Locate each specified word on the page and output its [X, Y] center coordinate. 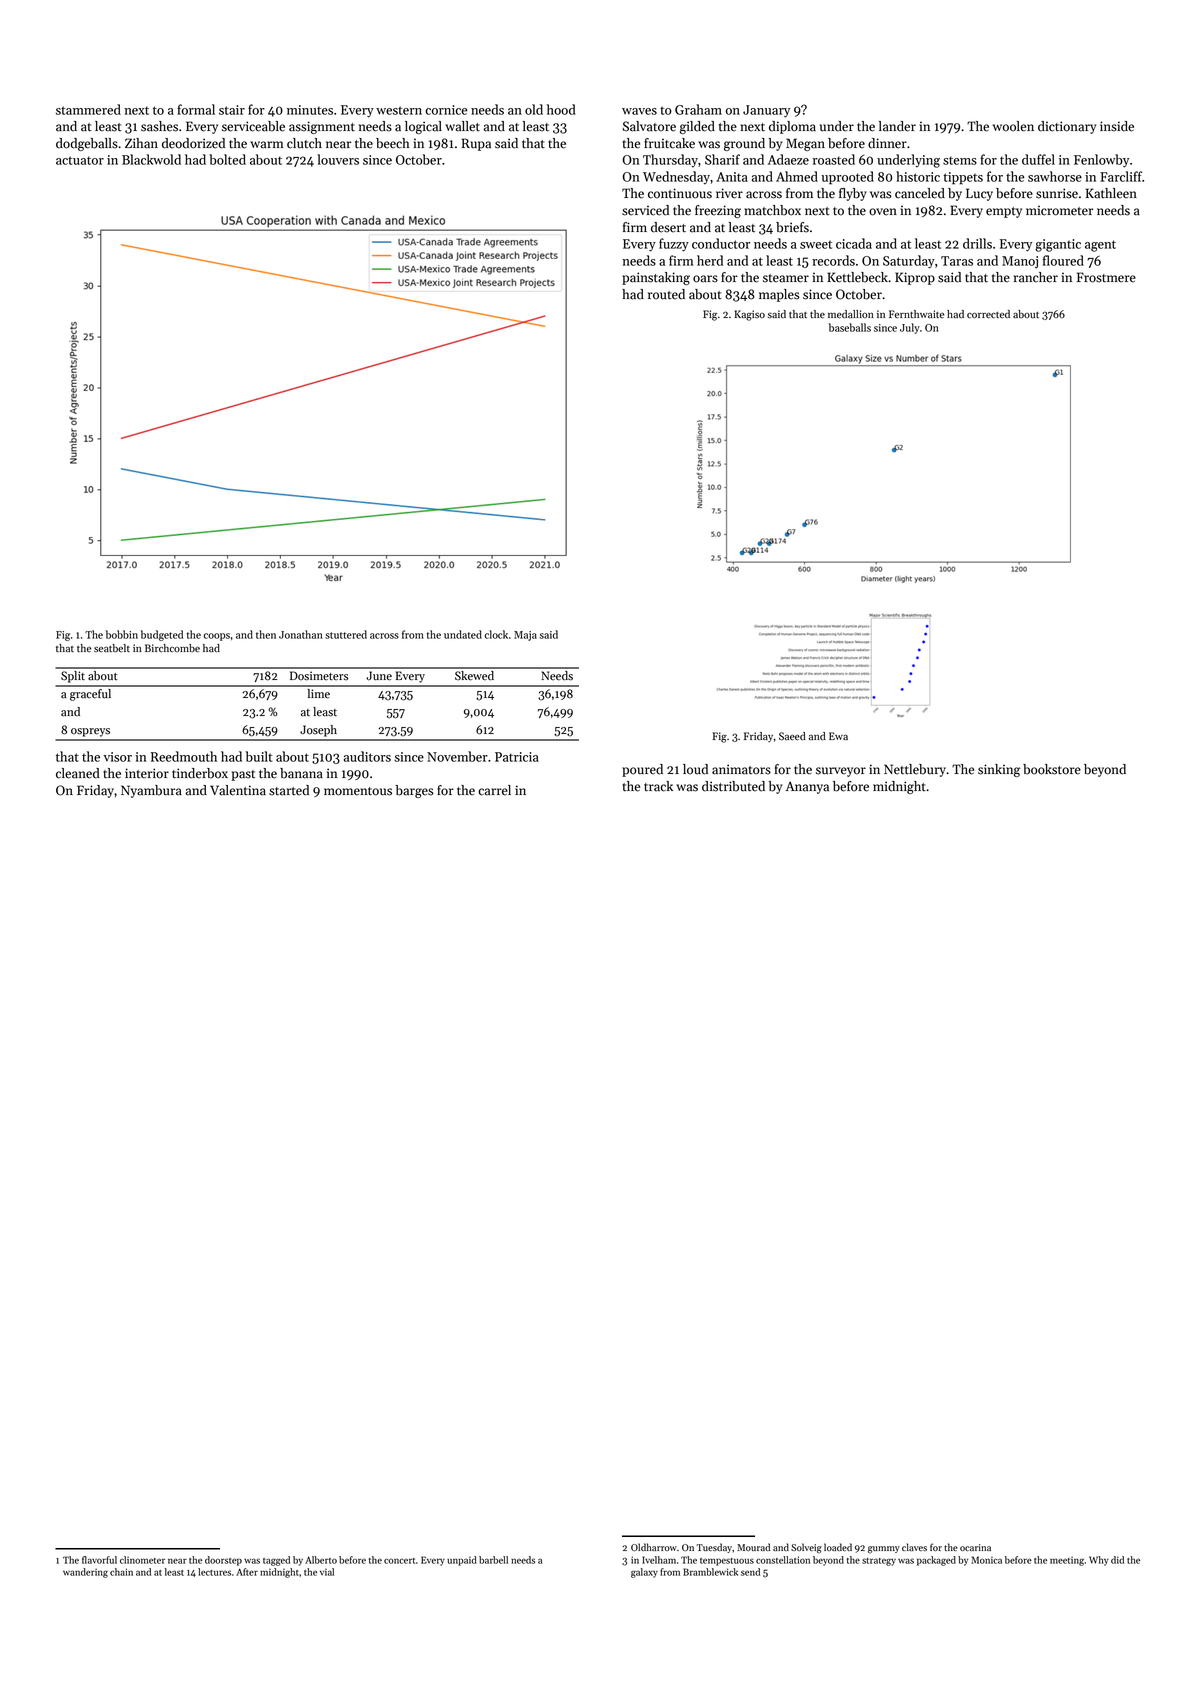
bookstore [1052, 769]
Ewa [838, 736]
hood [561, 109]
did [1117, 1560]
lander [897, 126]
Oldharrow [654, 1547]
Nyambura [151, 791]
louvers [338, 159]
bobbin [122, 634]
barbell [493, 1560]
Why [1099, 1561]
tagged [276, 1561]
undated [463, 634]
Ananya [807, 787]
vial [327, 1572]
